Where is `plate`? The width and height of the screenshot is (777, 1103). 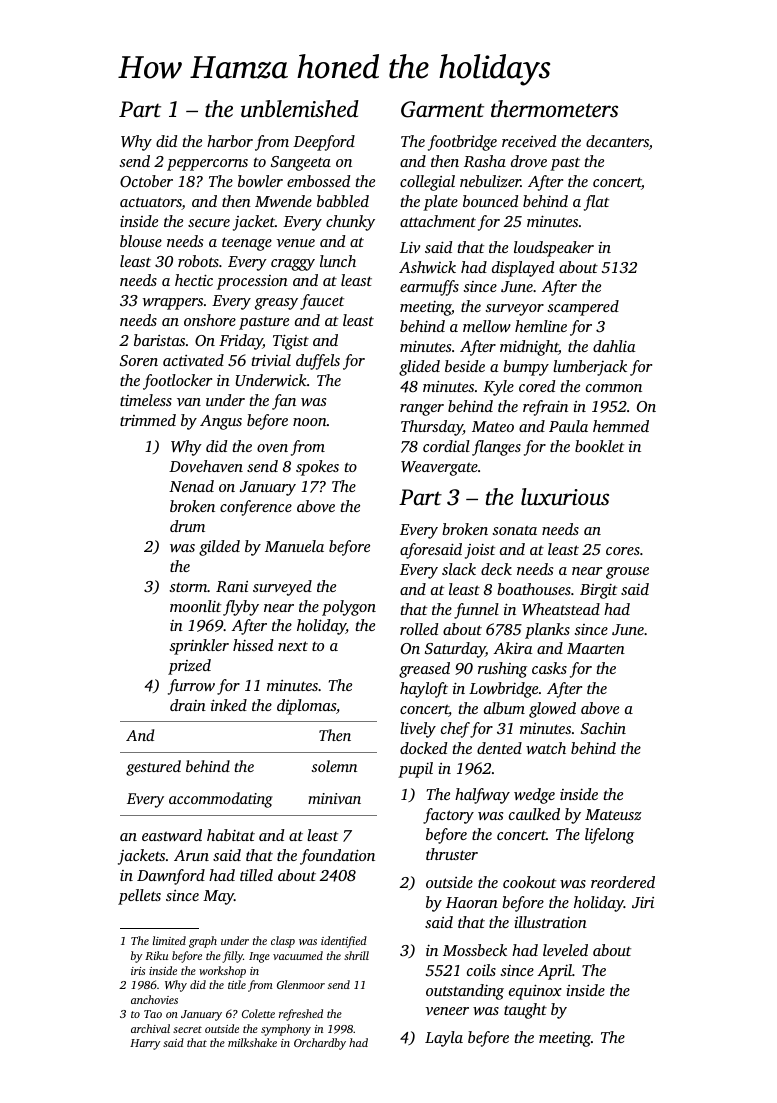
plate is located at coordinates (440, 203).
